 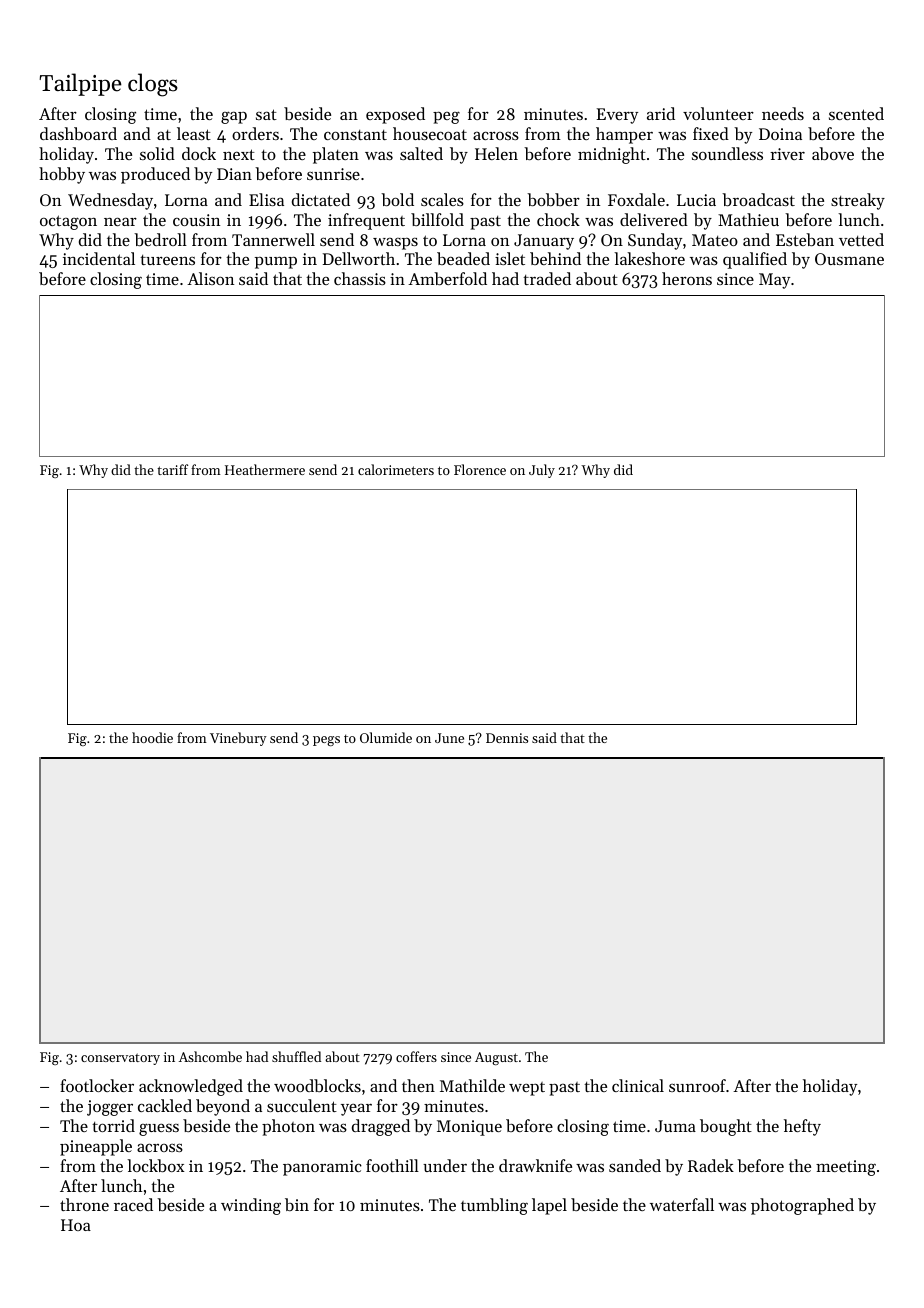 What do you see at coordinates (802, 1127) in the screenshot?
I see `hefty` at bounding box center [802, 1127].
